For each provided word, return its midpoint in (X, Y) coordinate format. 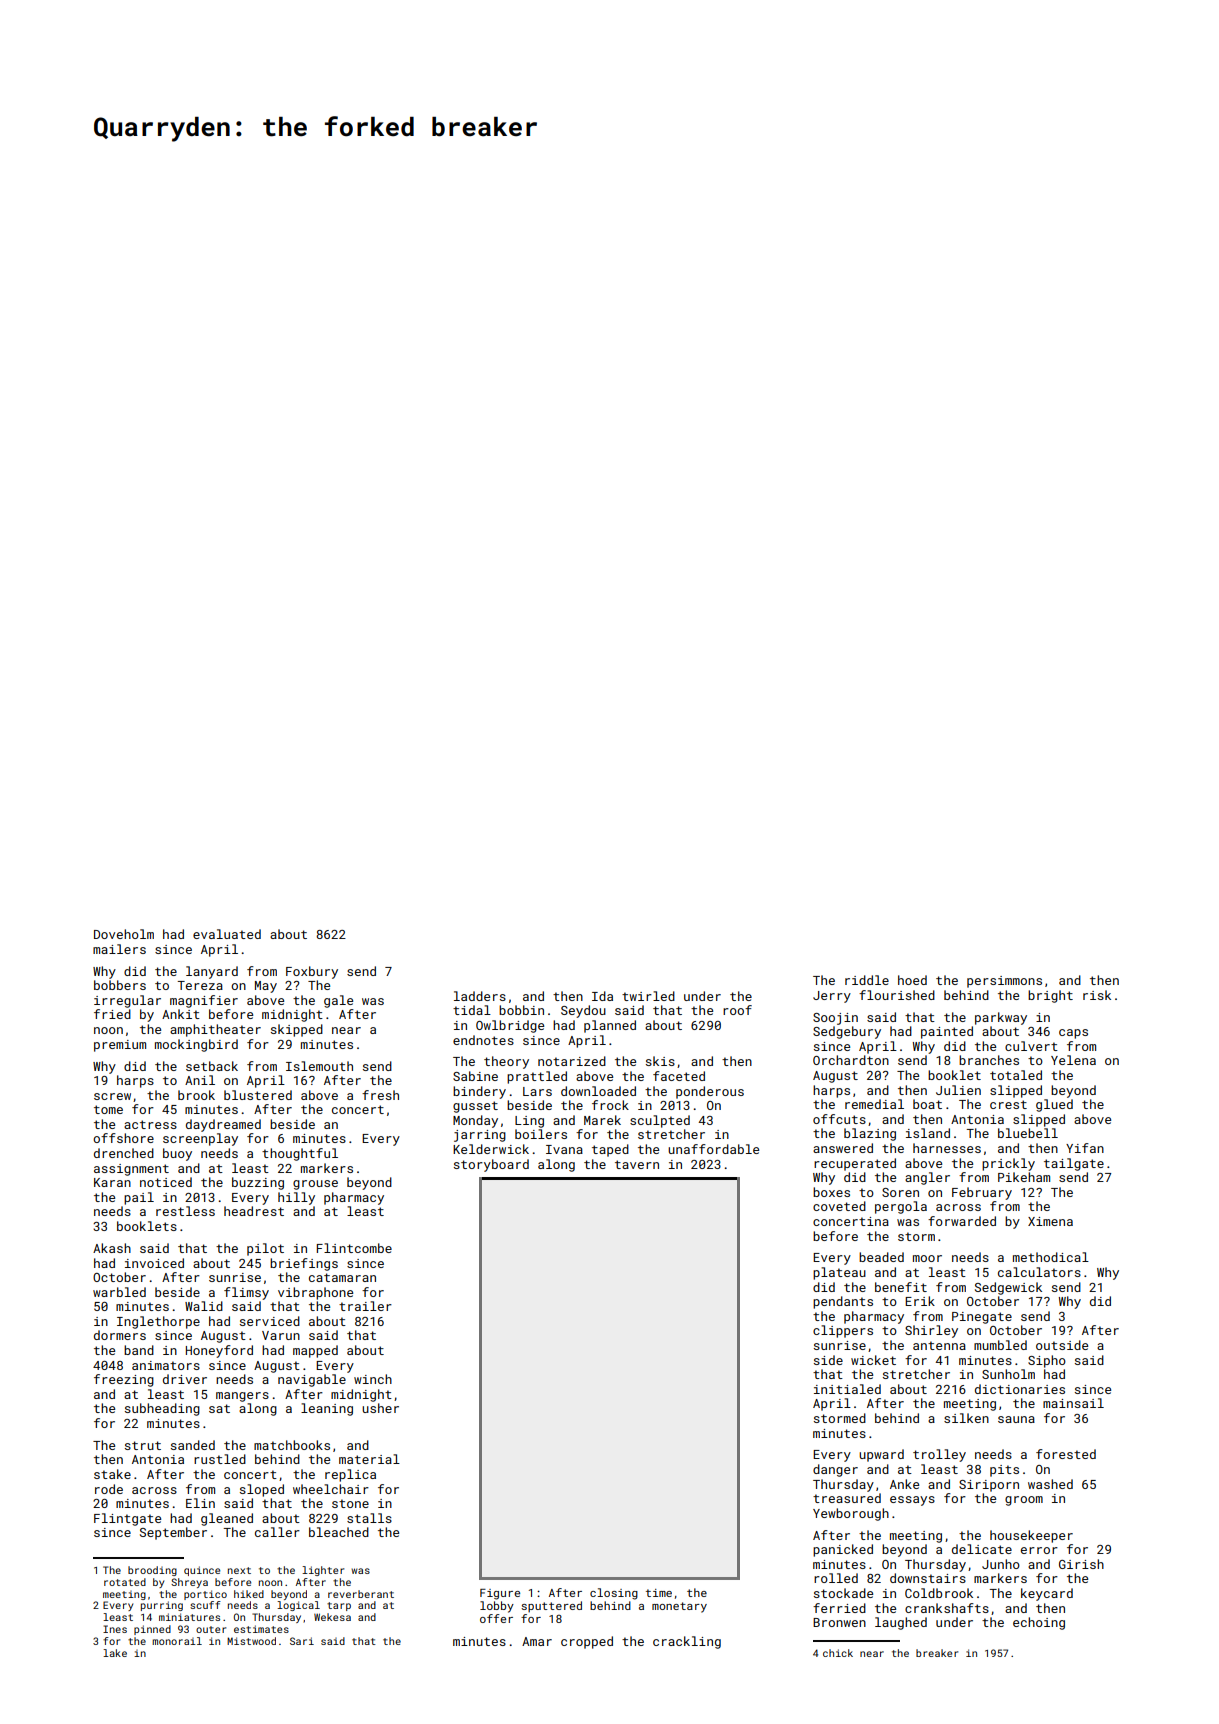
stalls (369, 1518)
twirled (648, 996)
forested (1066, 1454)
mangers (242, 1397)
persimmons (1004, 982)
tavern (637, 1164)
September (173, 1533)
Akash (112, 1248)
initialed (847, 1389)
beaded (881, 1257)
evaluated (227, 934)
